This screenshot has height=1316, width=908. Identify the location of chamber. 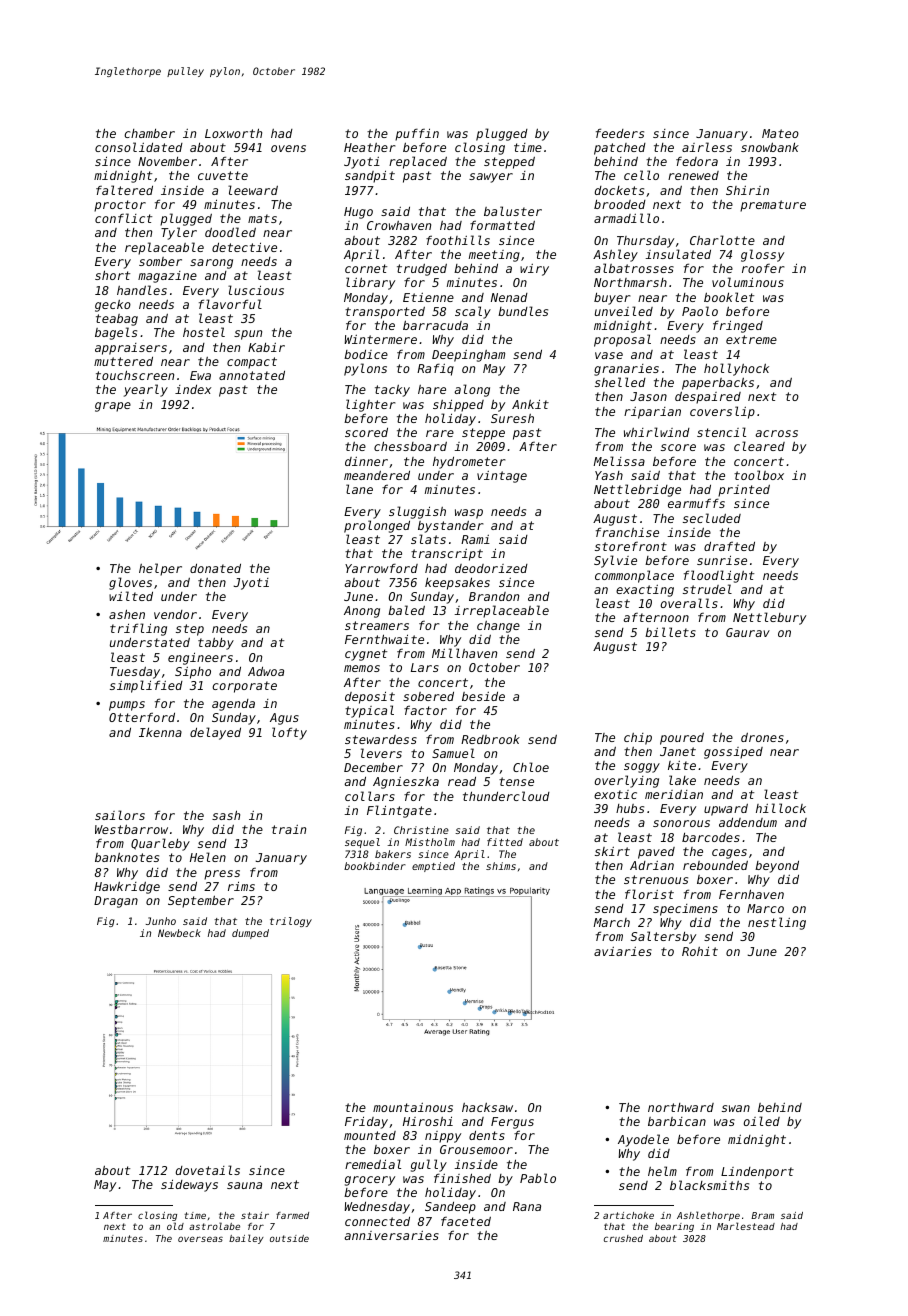
(149, 133).
